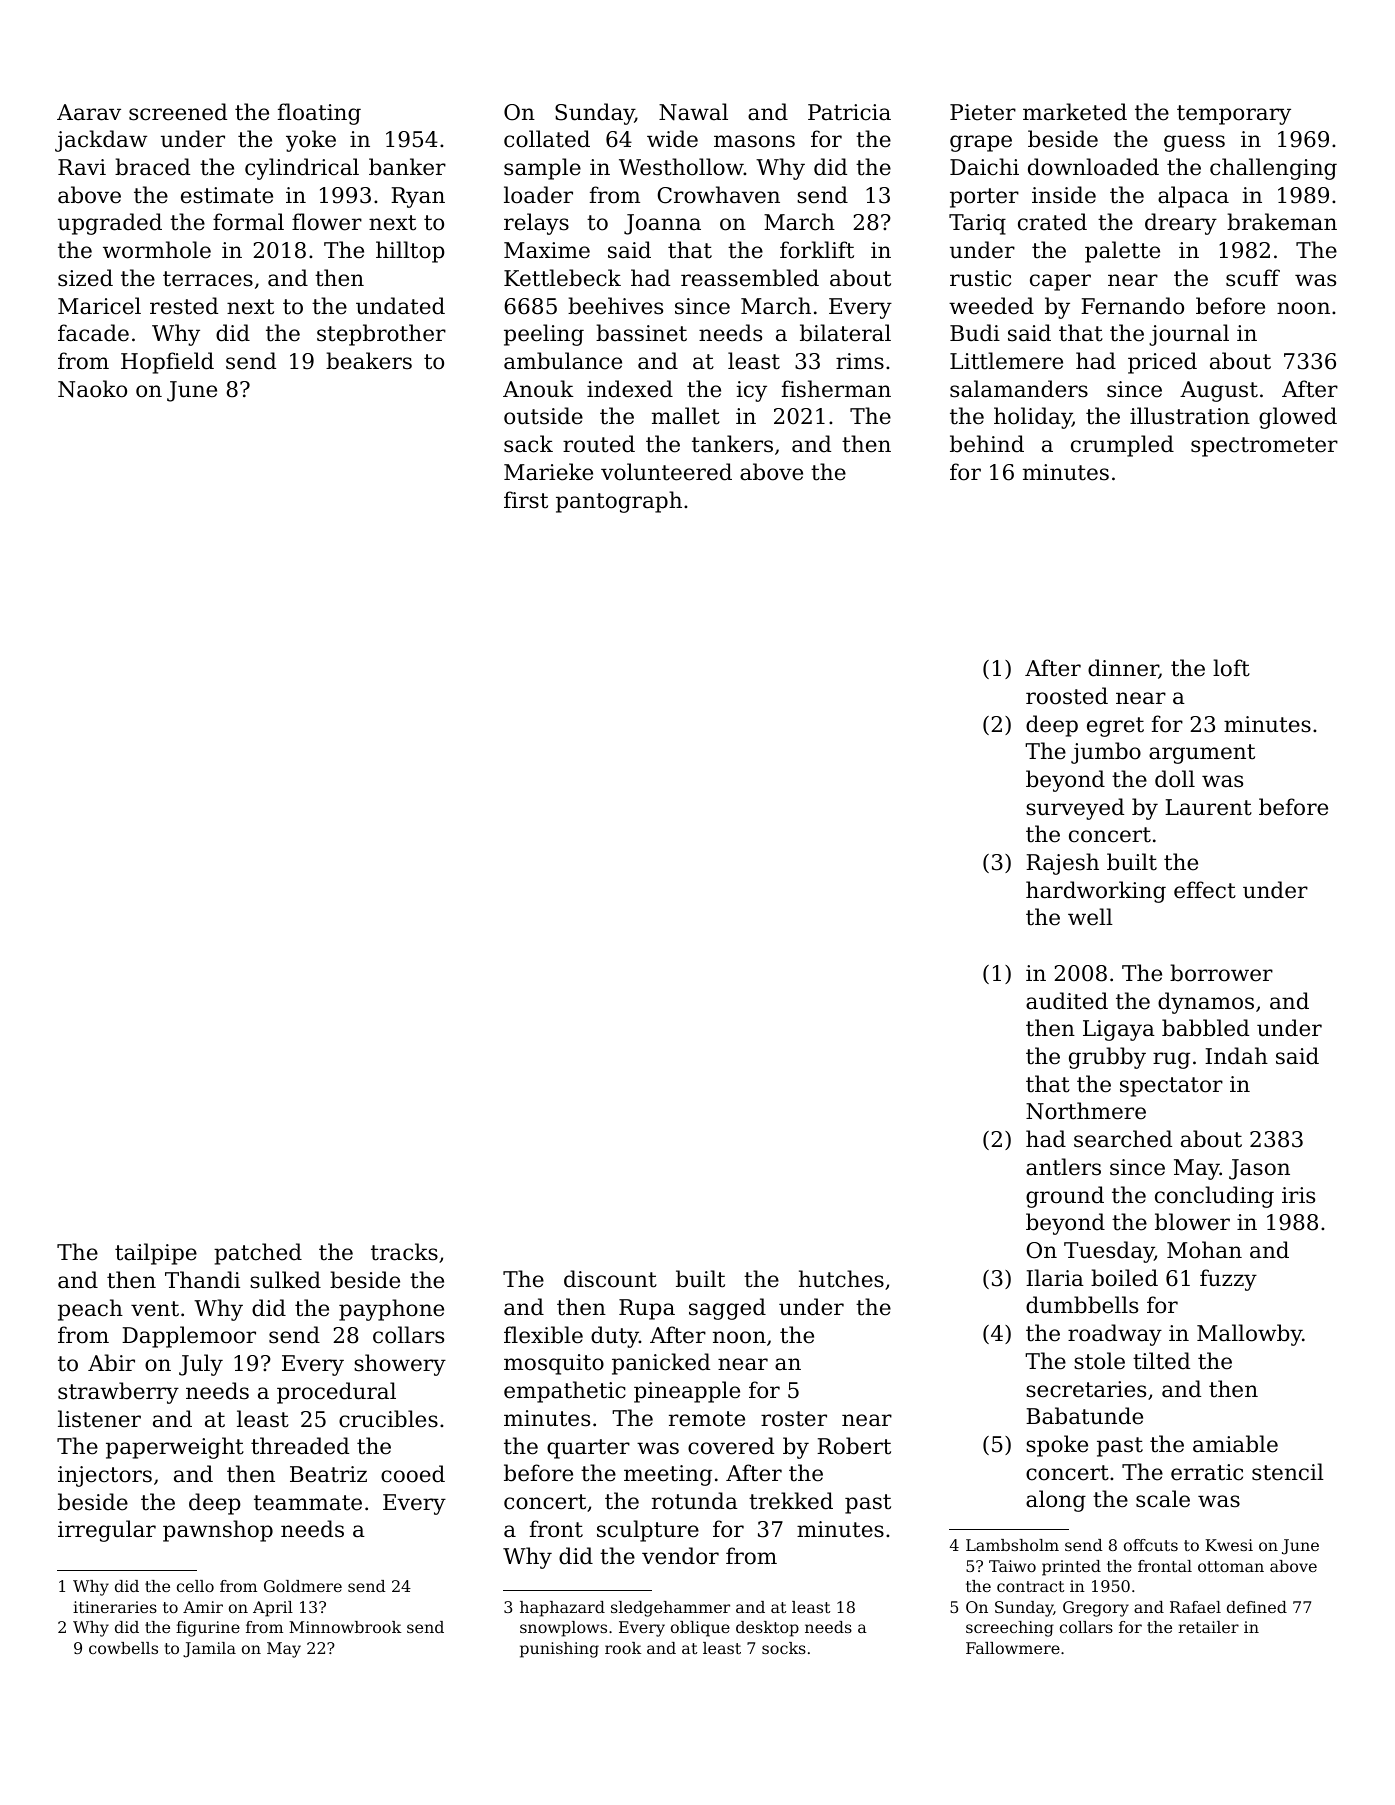 The height and width of the screenshot is (1805, 1395). I want to click on punishing, so click(559, 1650).
